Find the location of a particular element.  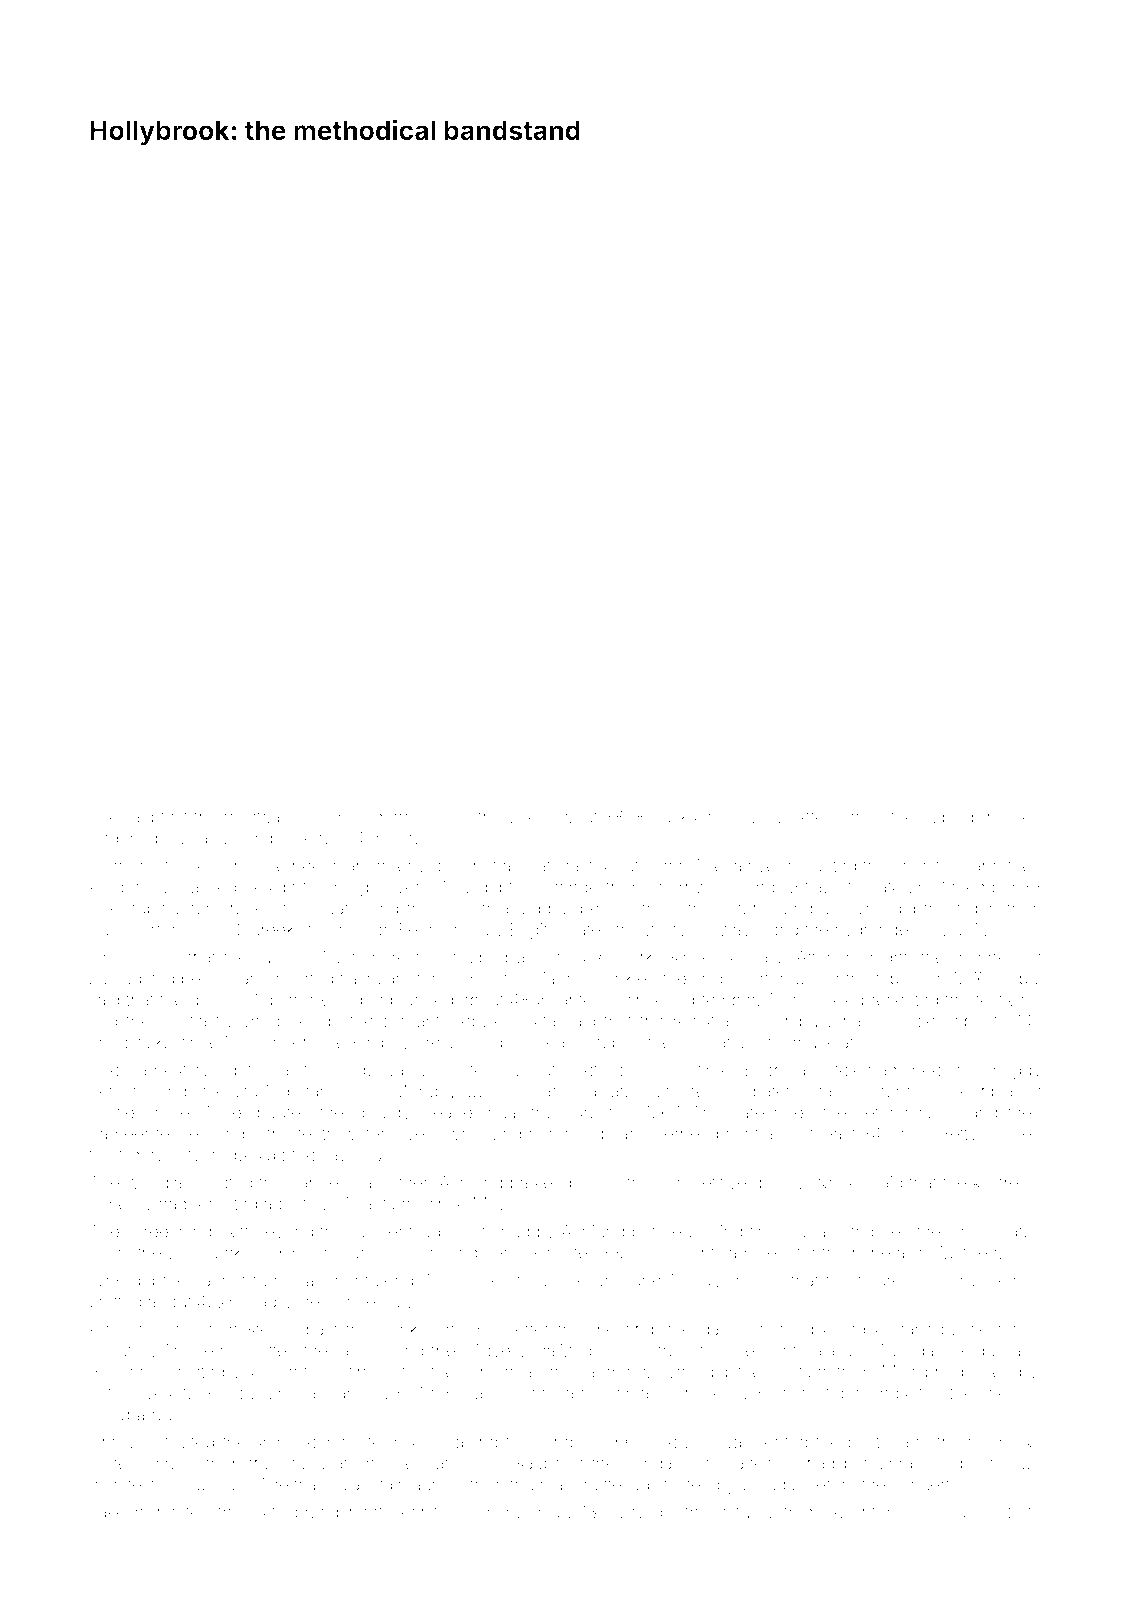

Bashir is located at coordinates (531, 1393).
